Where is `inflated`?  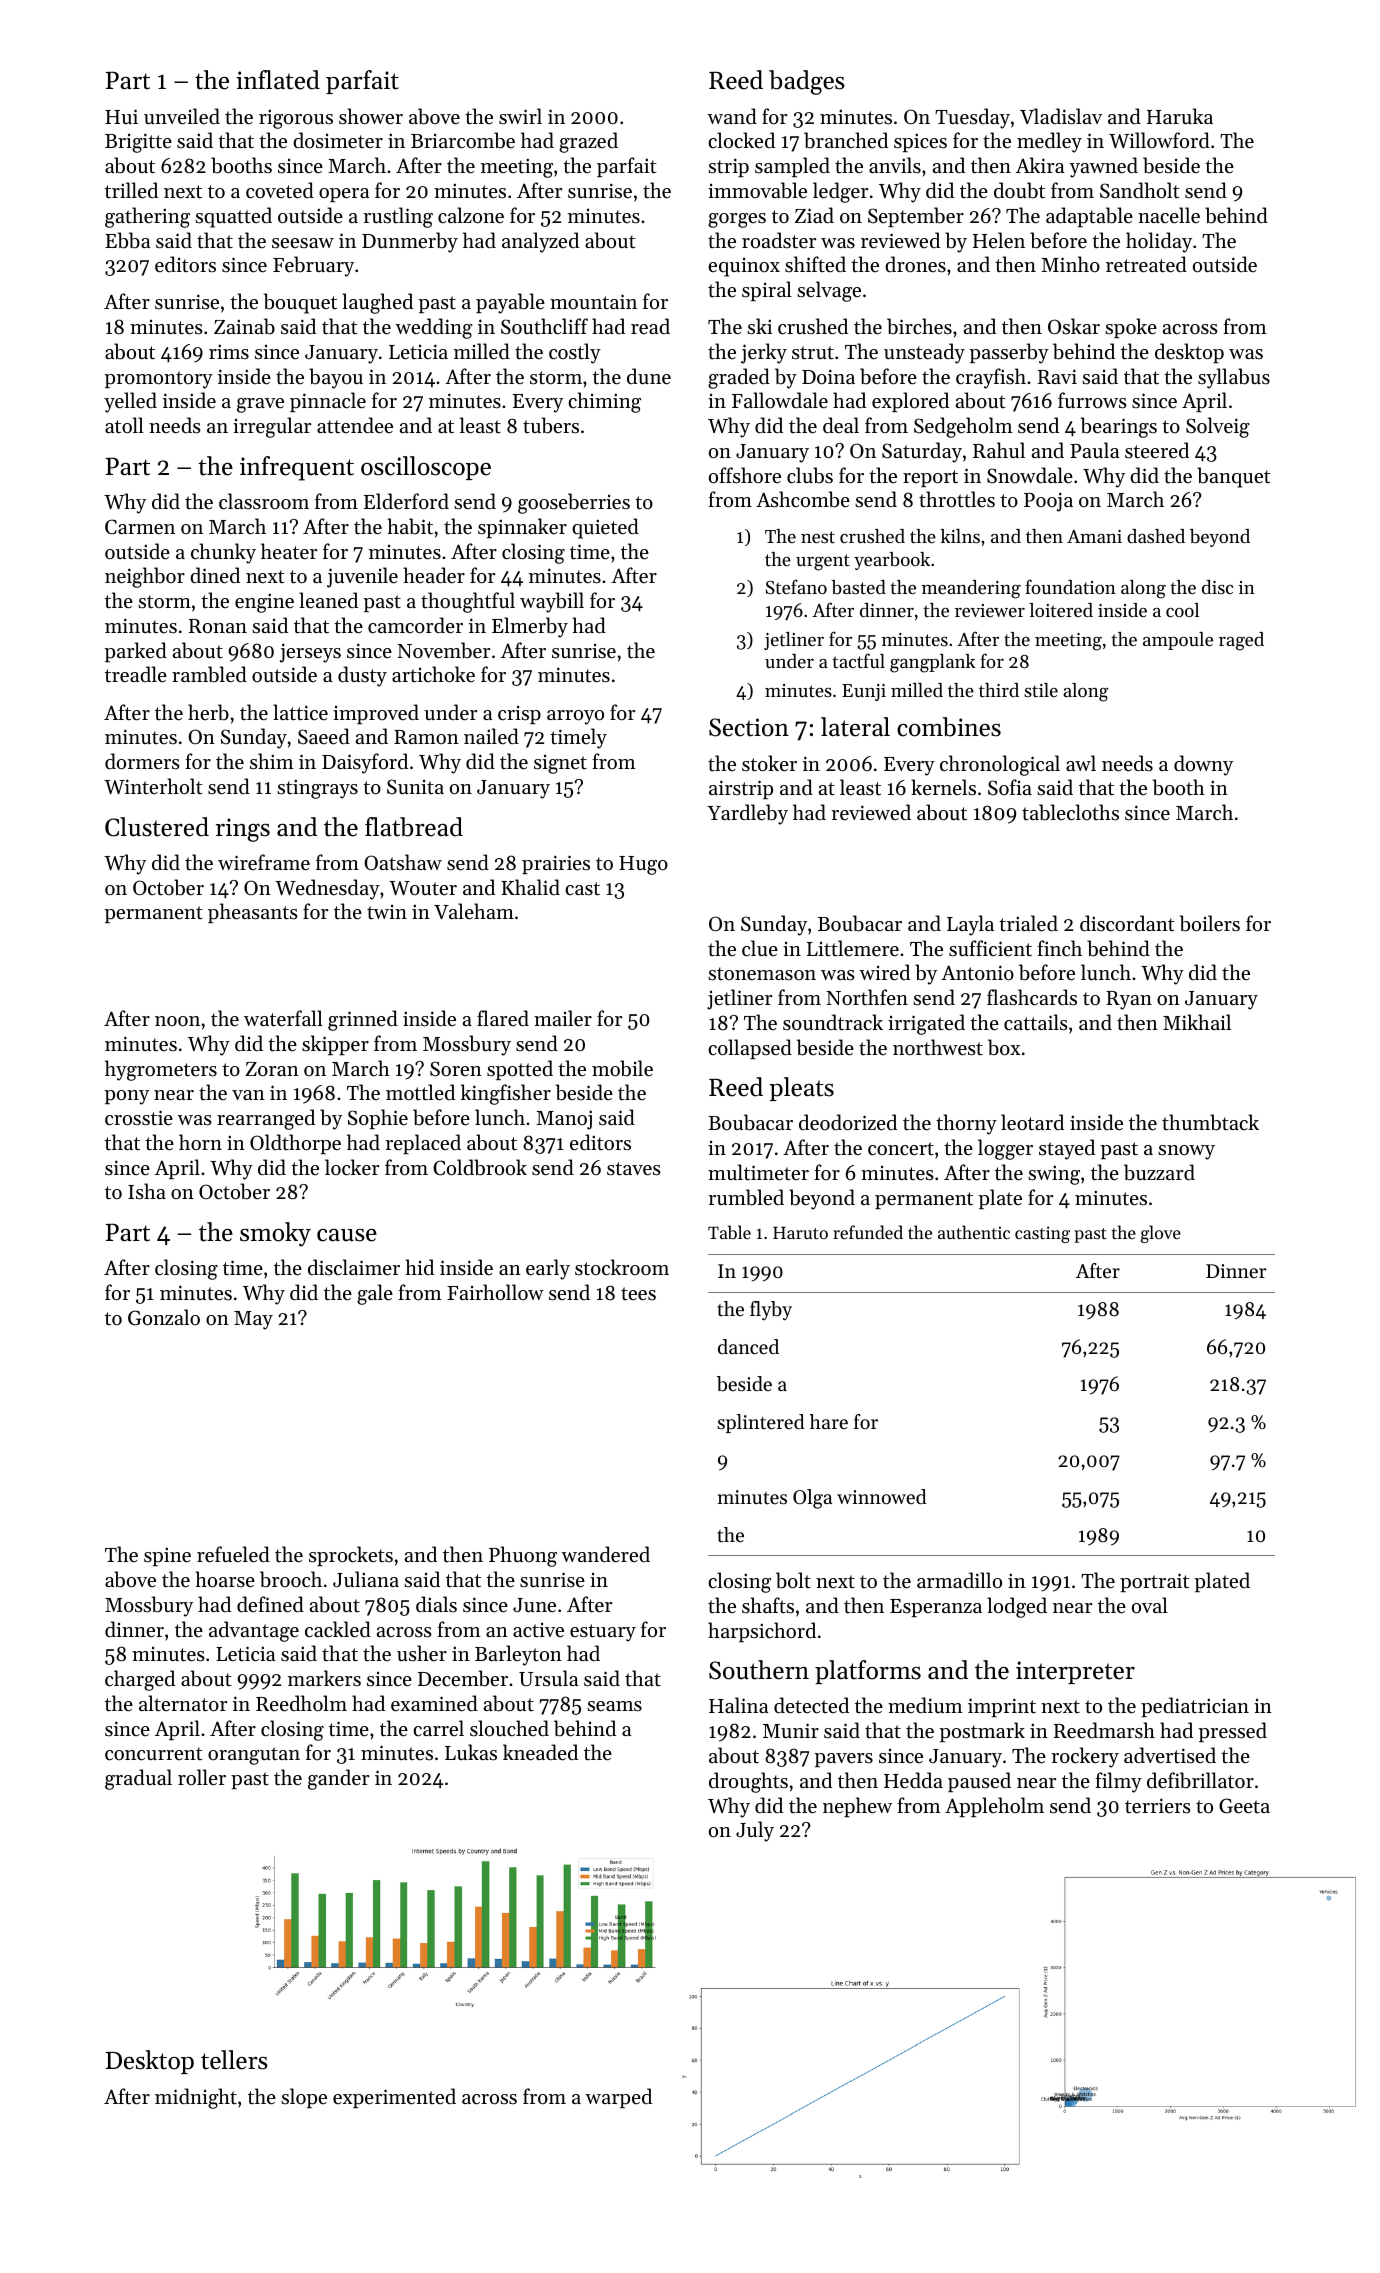 inflated is located at coordinates (278, 80).
